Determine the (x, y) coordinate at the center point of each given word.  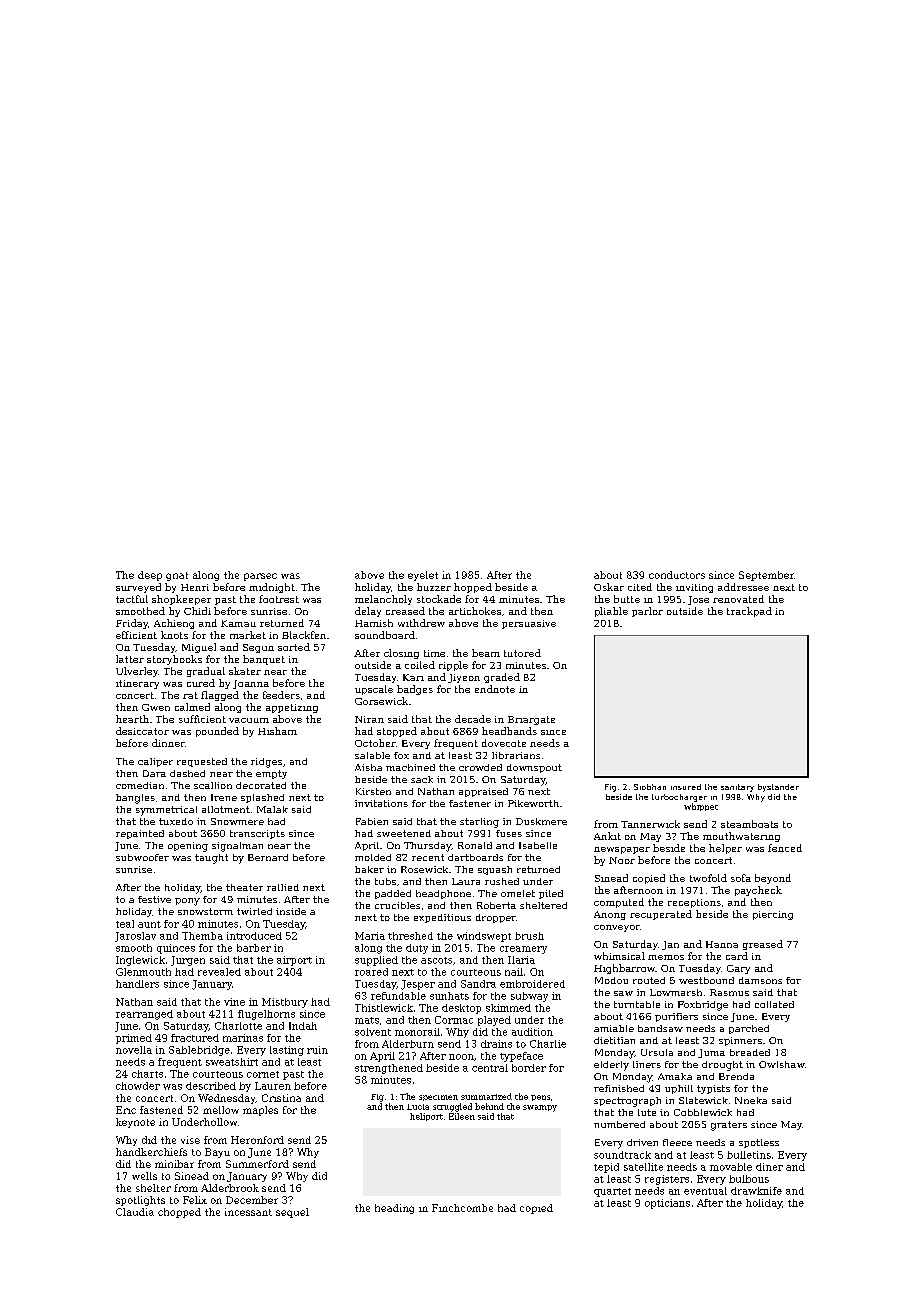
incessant (248, 1212)
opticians (667, 1204)
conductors (677, 575)
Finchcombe (462, 1208)
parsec (260, 577)
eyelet (423, 576)
